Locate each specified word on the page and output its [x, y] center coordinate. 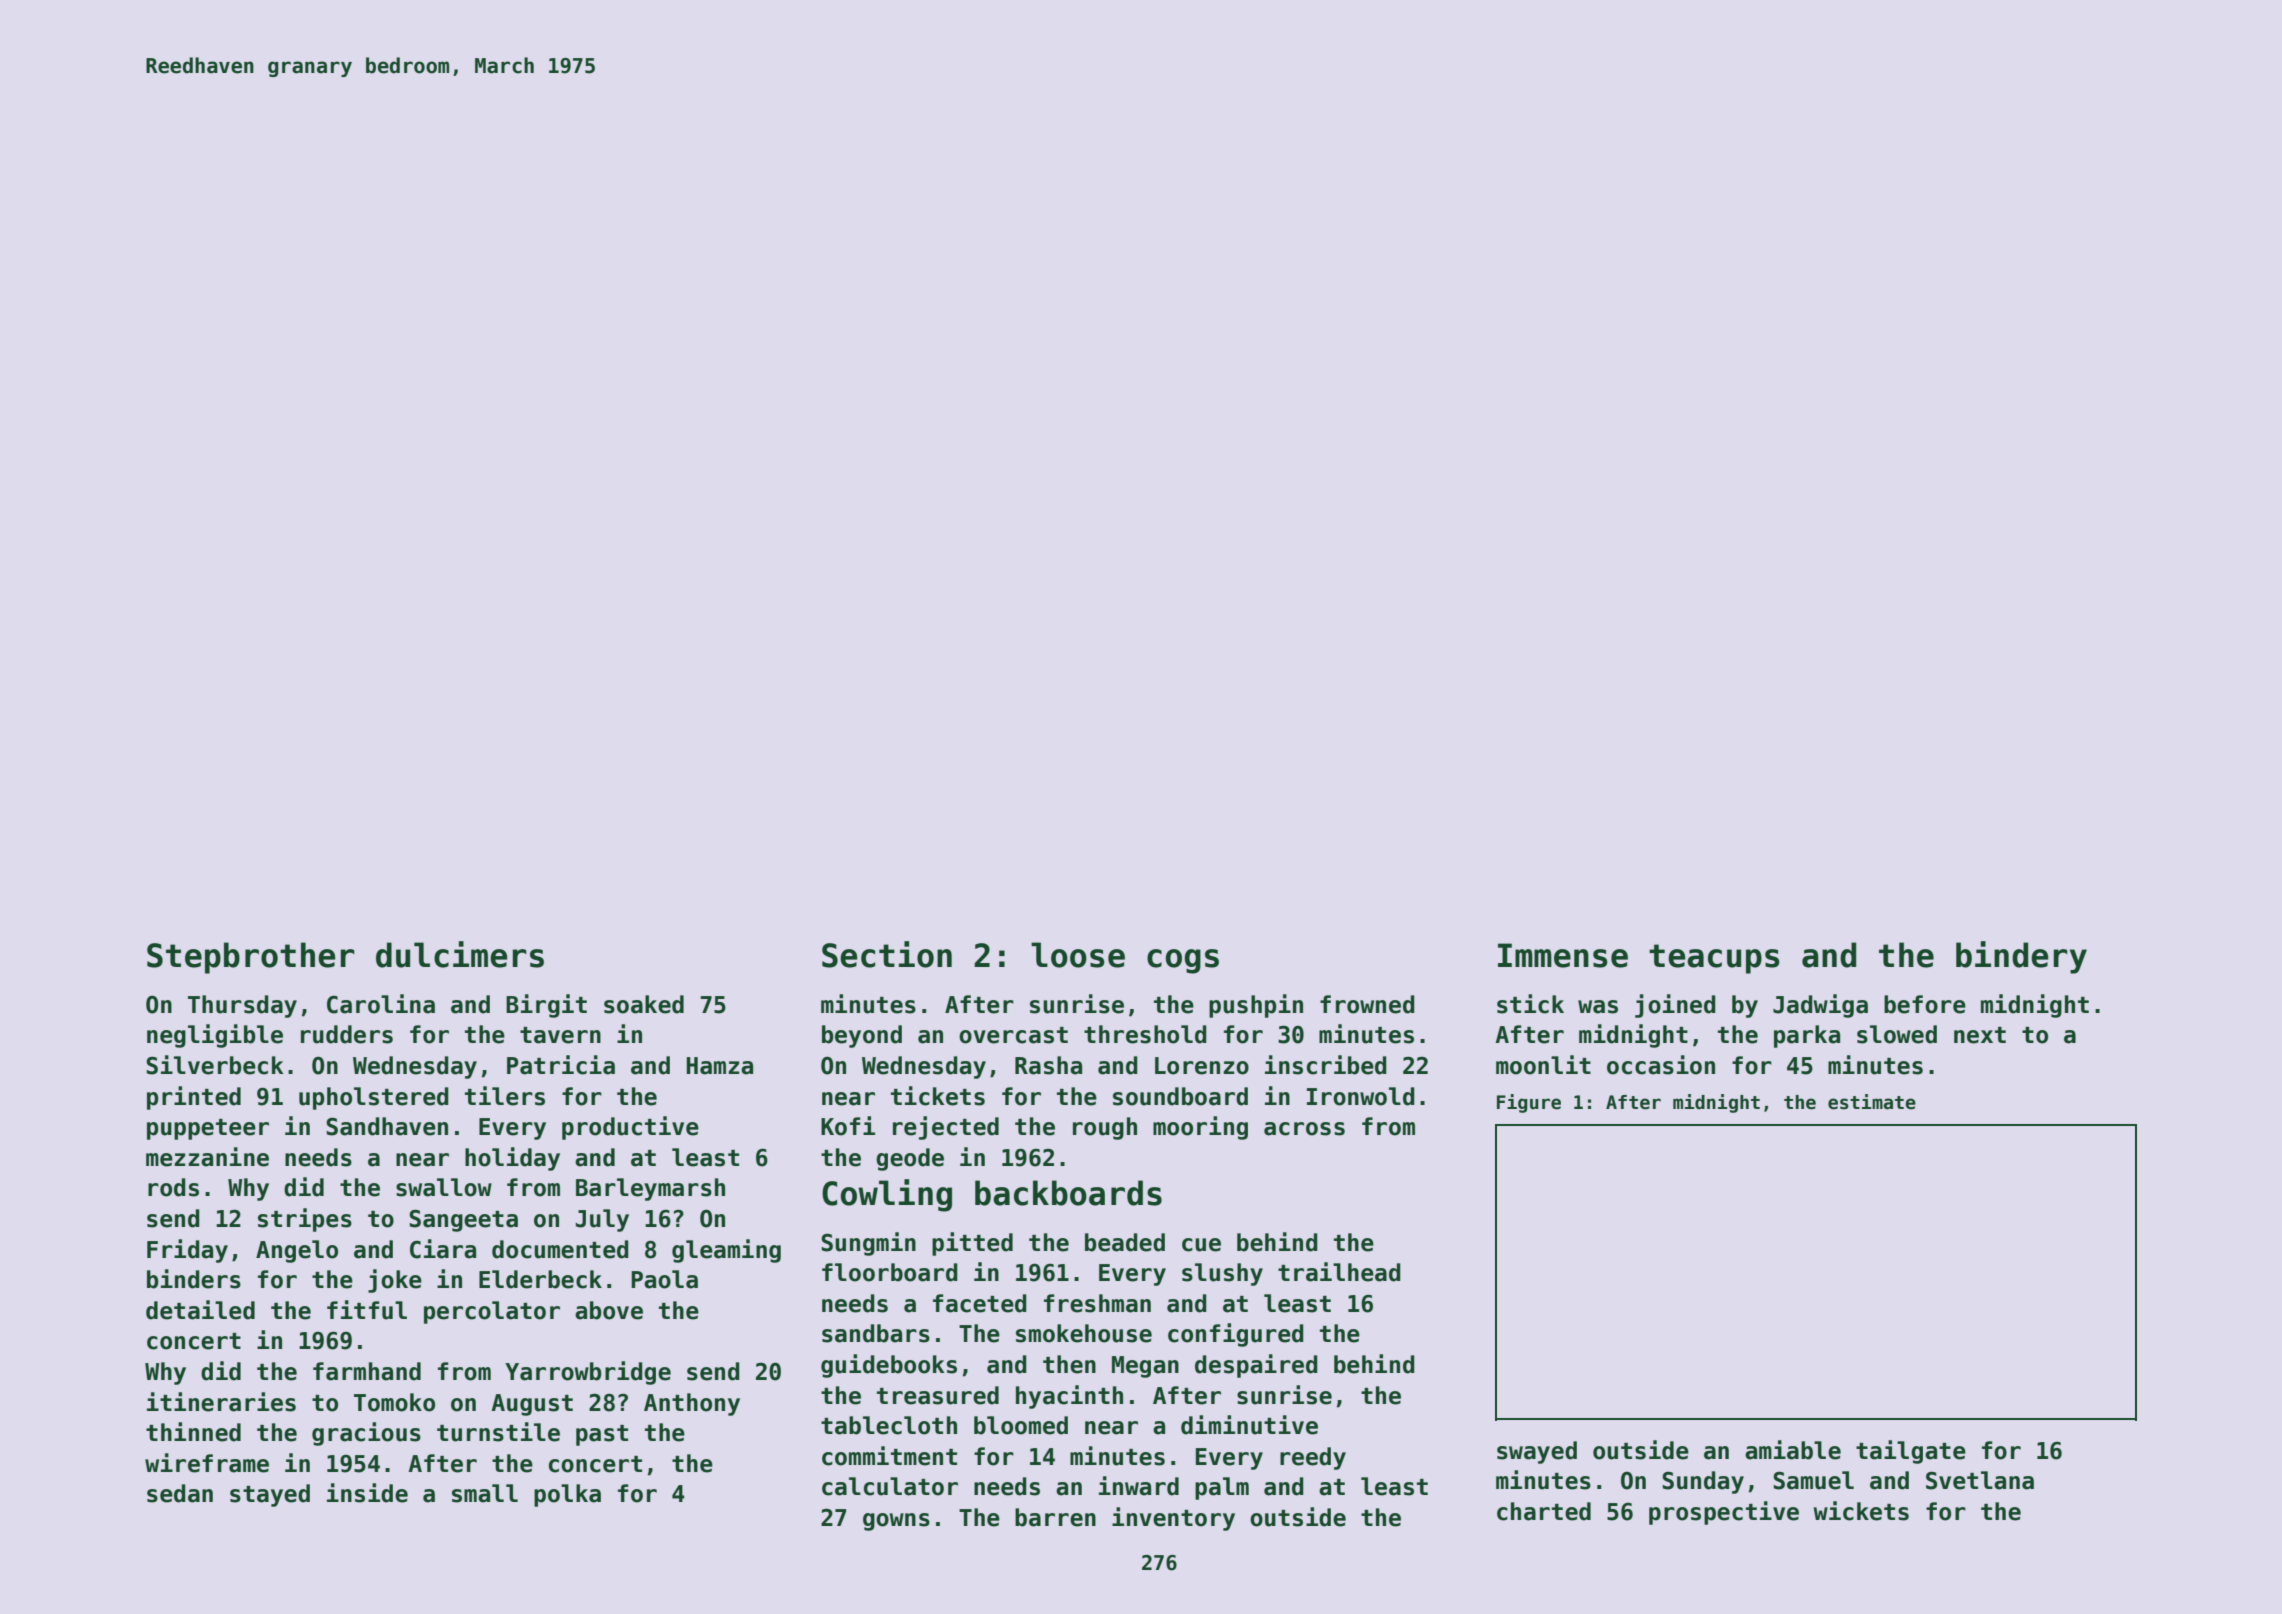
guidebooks [889, 1366]
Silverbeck [215, 1065]
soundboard [1180, 1096]
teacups [1714, 959]
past [602, 1435]
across [1304, 1129]
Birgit [546, 1006]
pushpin [1256, 1006]
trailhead [1339, 1272]
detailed [200, 1310]
